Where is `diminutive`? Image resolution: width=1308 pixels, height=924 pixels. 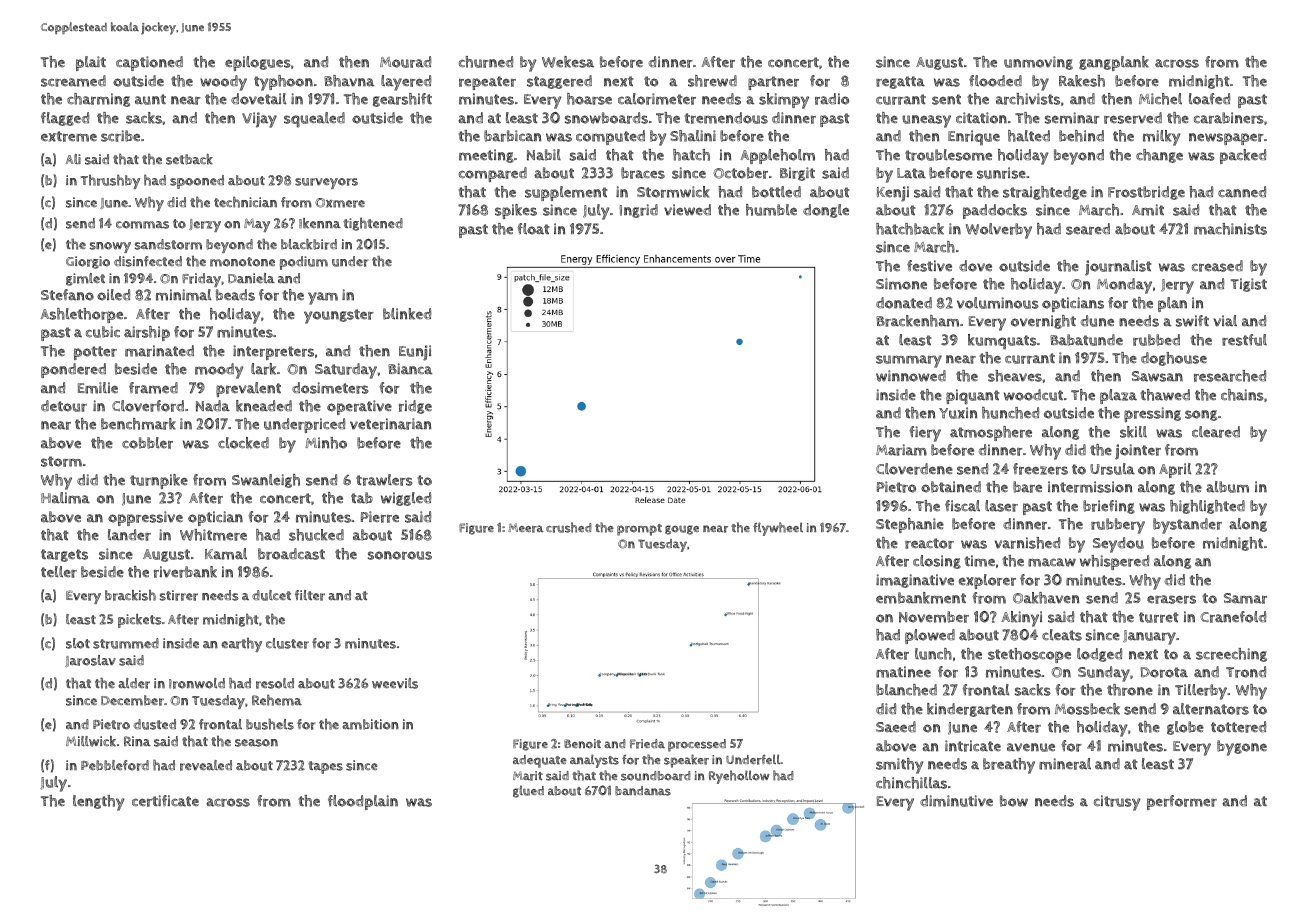 diminutive is located at coordinates (956, 801).
